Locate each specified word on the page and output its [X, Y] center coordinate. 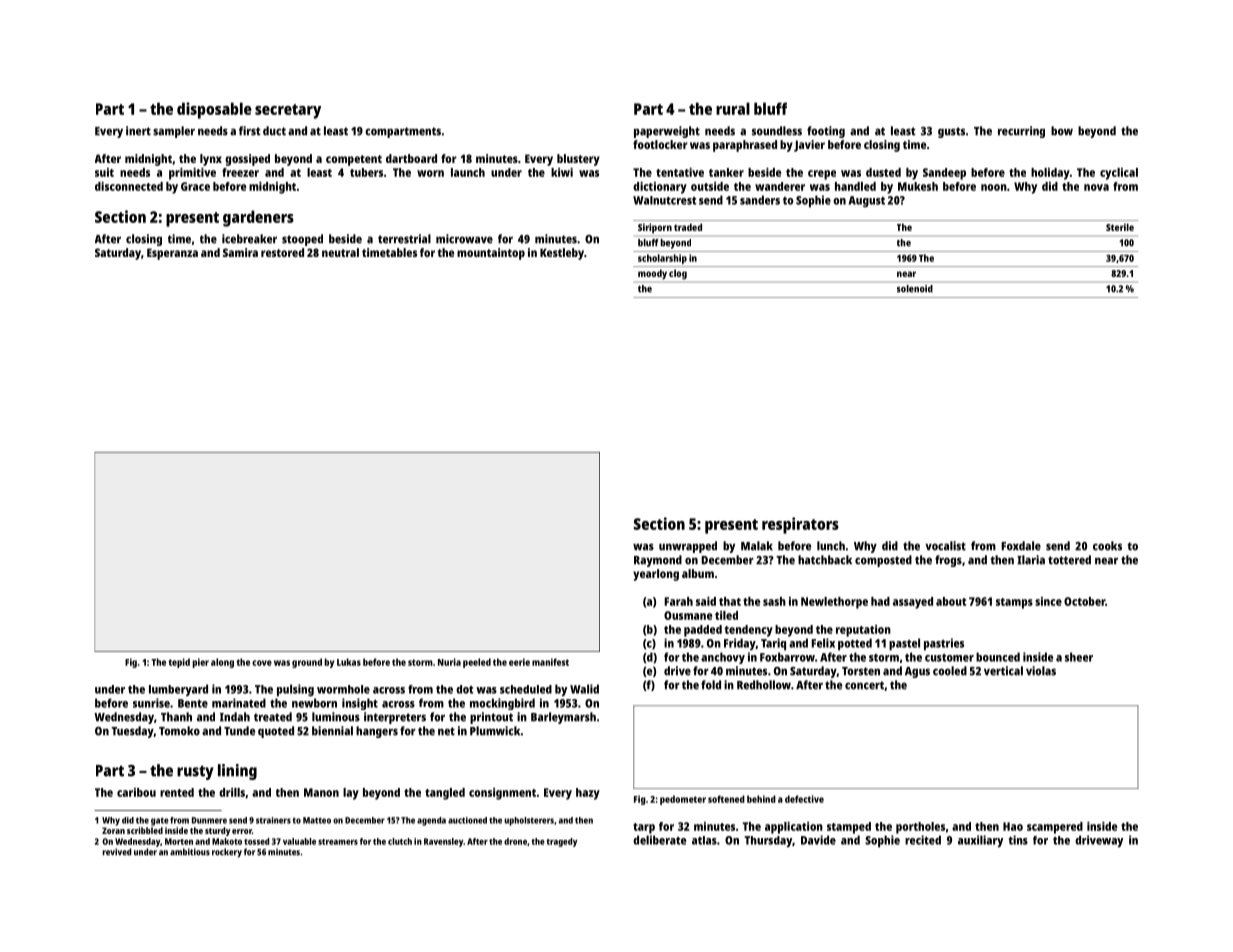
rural [733, 108]
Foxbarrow [787, 657]
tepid [179, 663]
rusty [195, 772]
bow [1062, 131]
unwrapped [688, 547]
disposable [214, 110]
